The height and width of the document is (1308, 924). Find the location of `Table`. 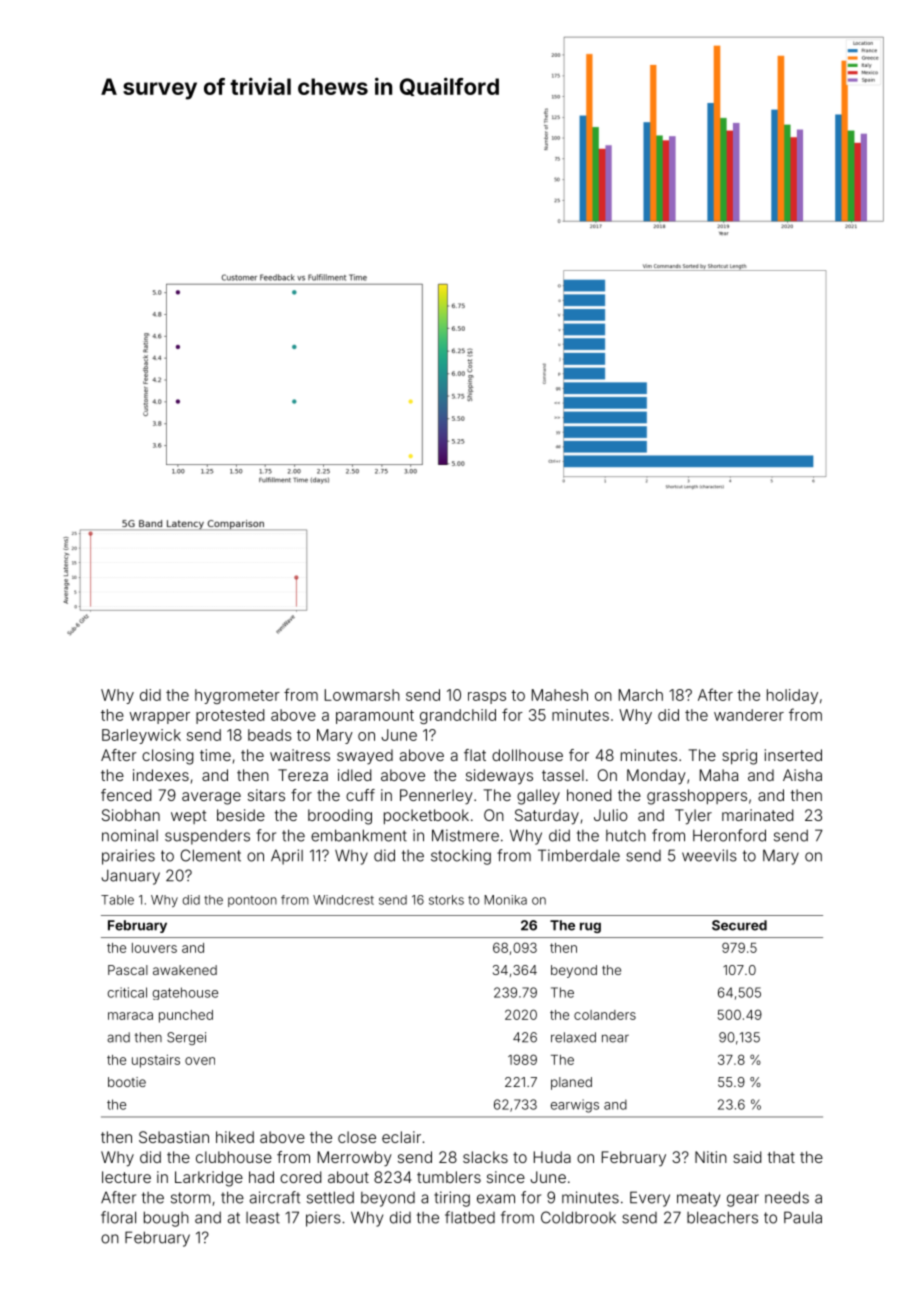

Table is located at coordinates (117, 900).
